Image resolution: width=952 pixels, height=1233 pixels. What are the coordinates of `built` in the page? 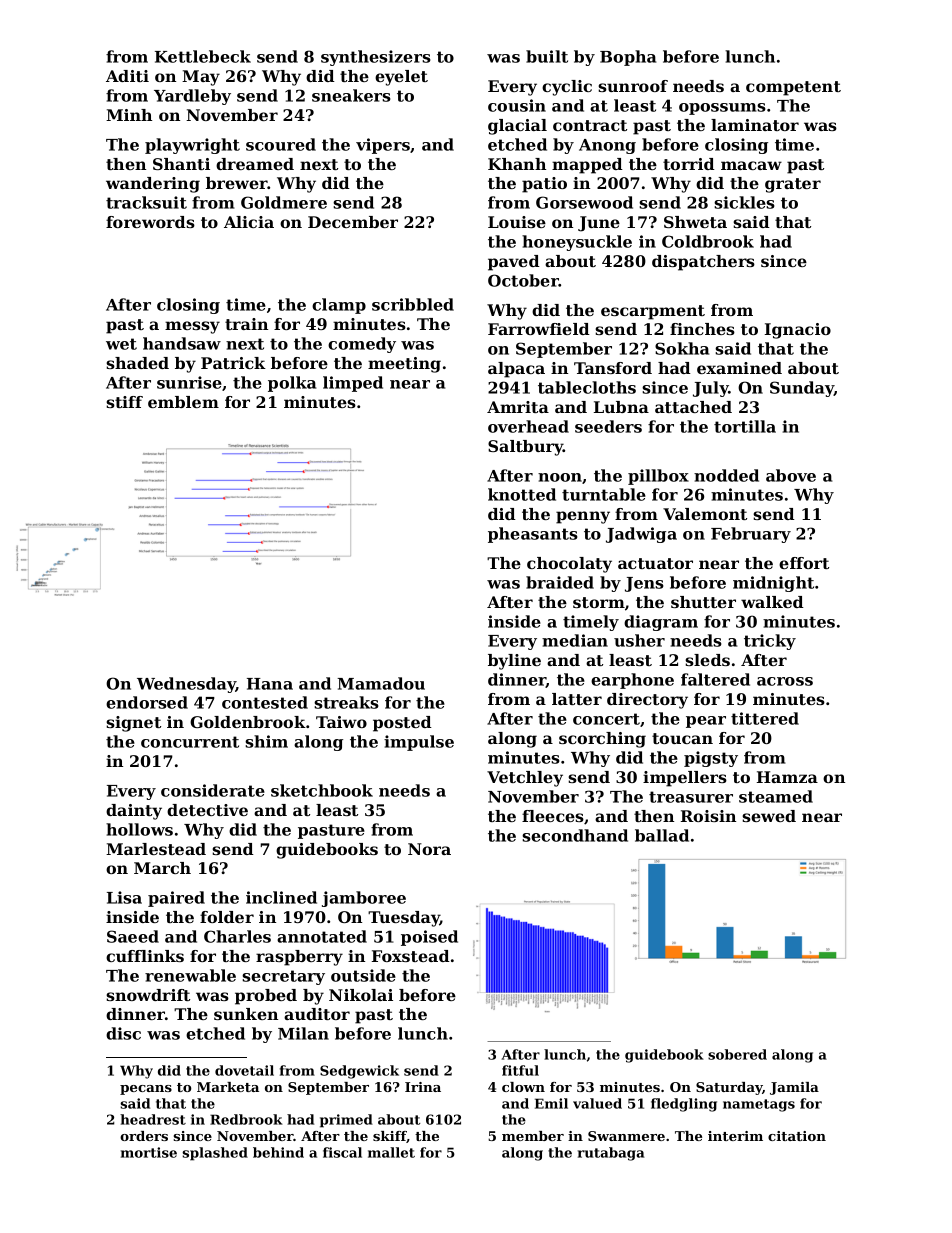 It's located at (547, 56).
